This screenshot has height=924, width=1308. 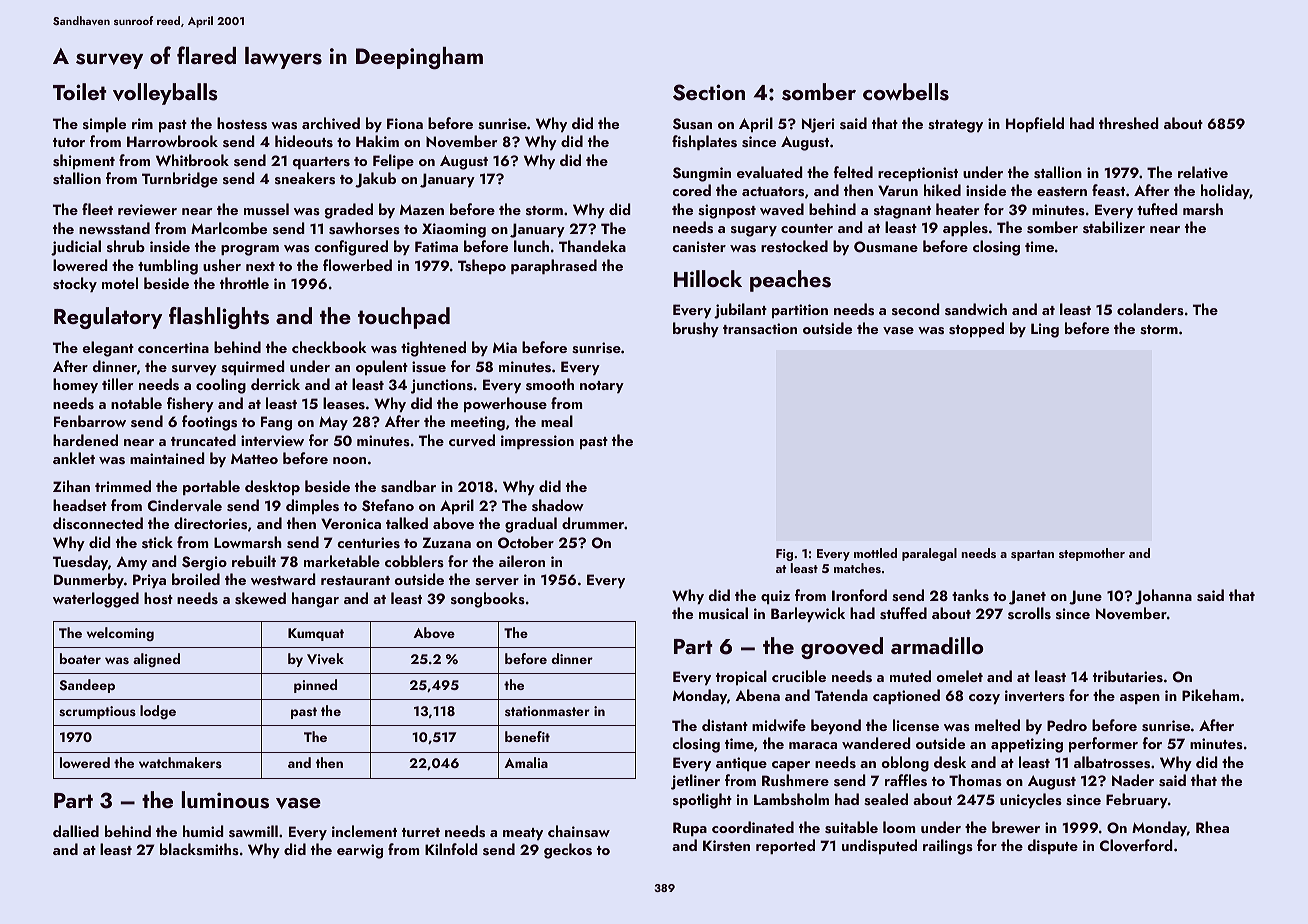 What do you see at coordinates (526, 762) in the screenshot?
I see `Amalia` at bounding box center [526, 762].
